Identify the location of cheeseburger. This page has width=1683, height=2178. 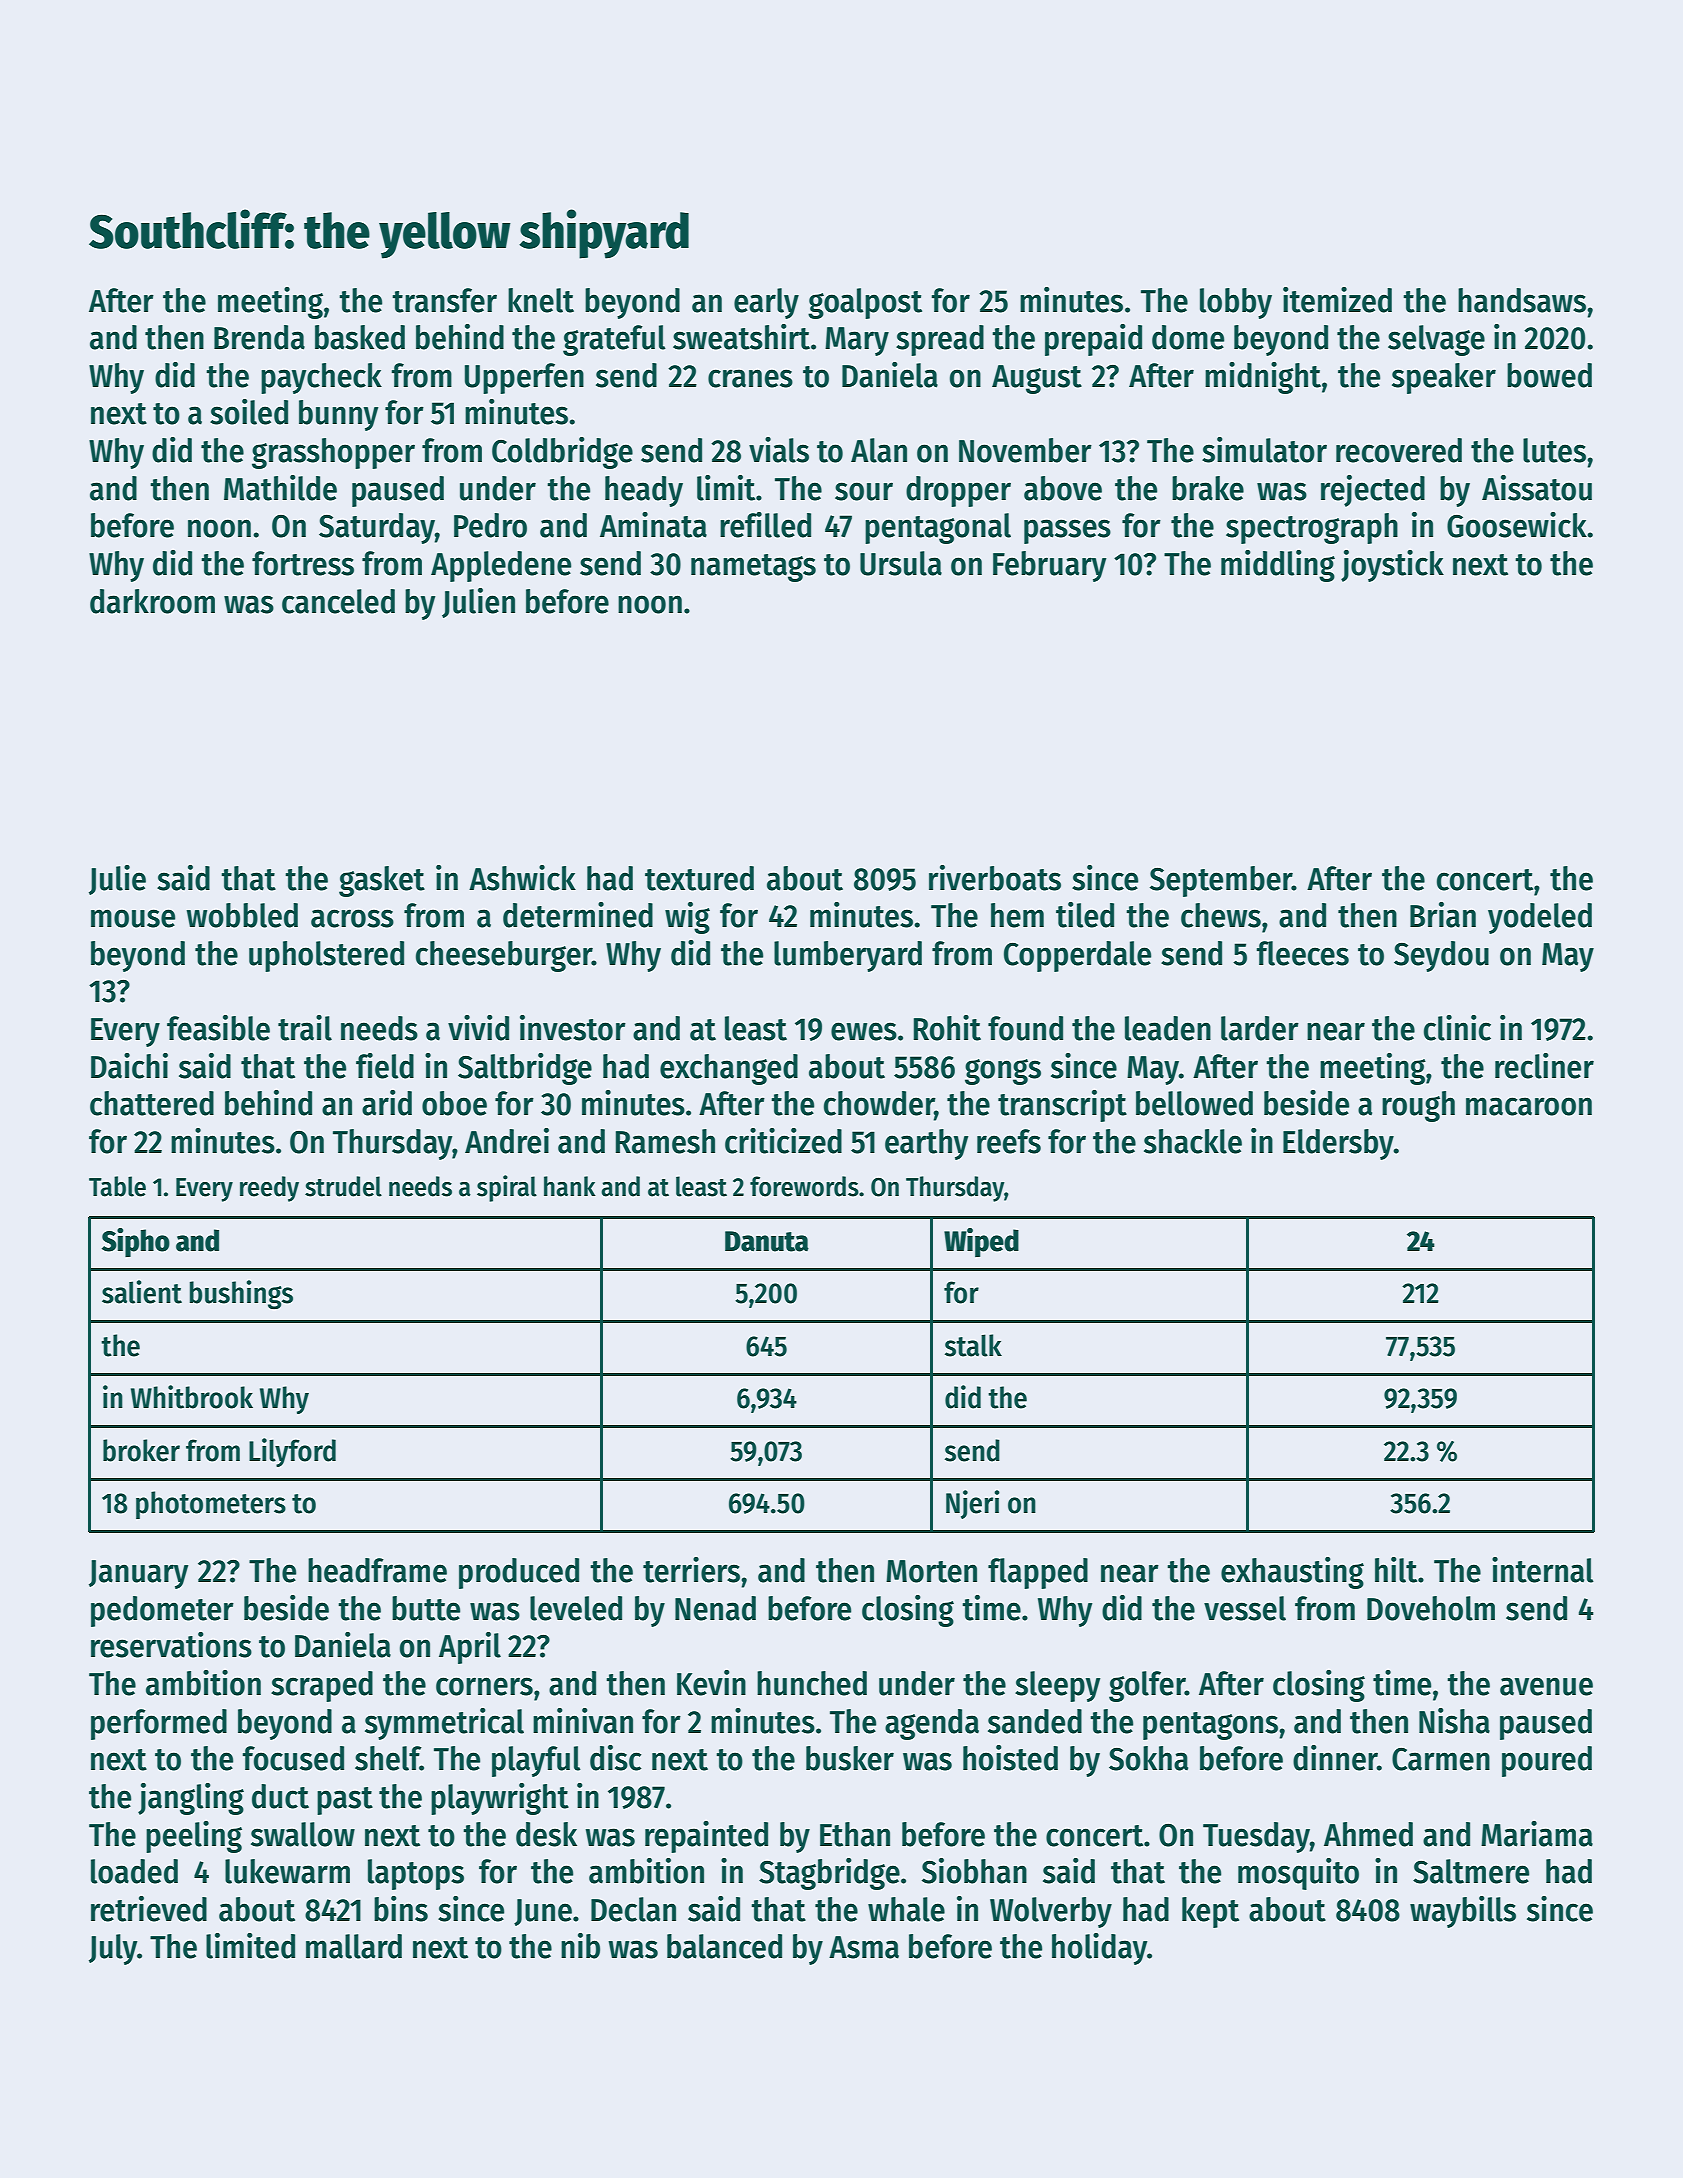
(504, 956).
